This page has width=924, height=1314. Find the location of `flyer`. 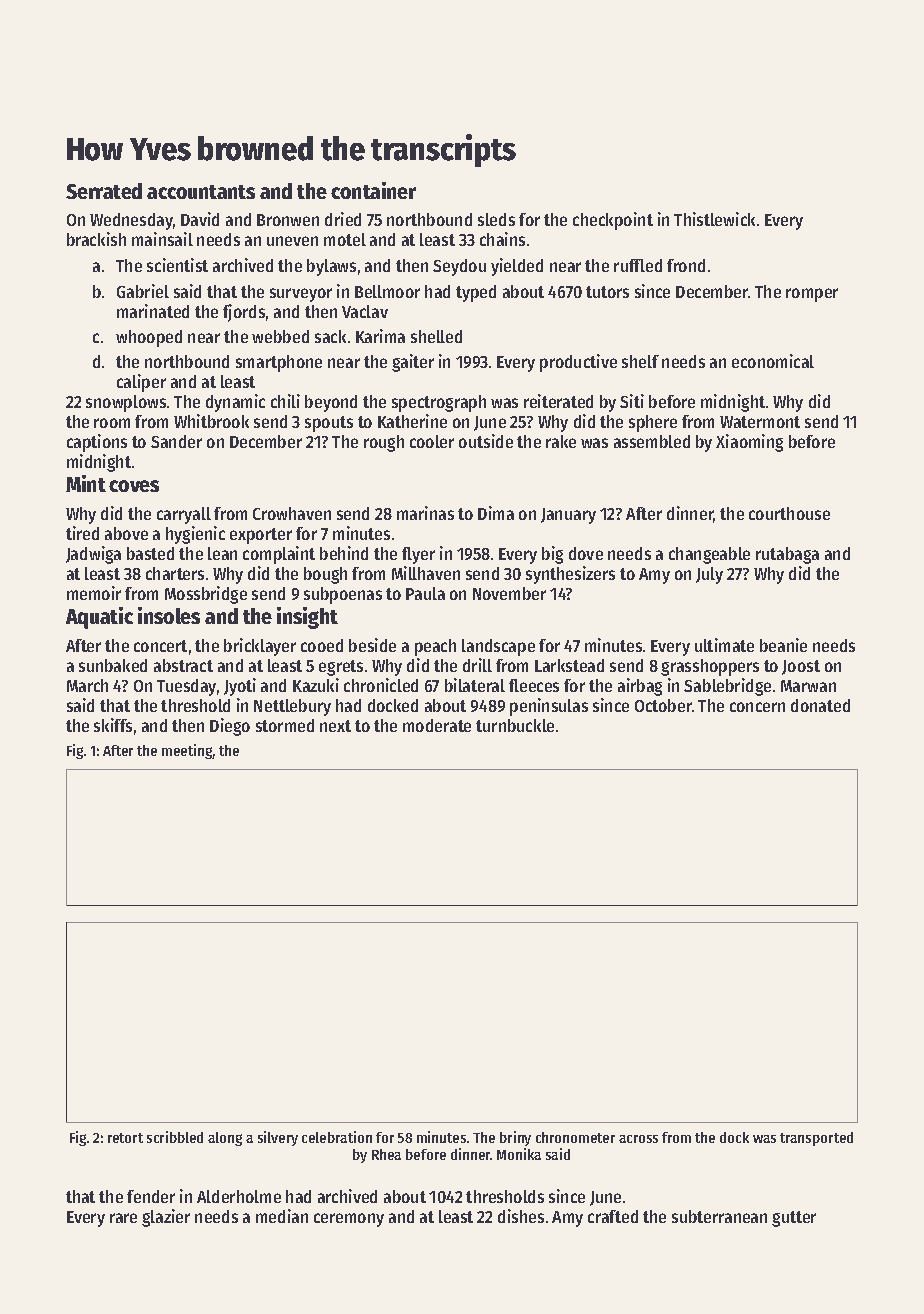

flyer is located at coordinates (418, 555).
